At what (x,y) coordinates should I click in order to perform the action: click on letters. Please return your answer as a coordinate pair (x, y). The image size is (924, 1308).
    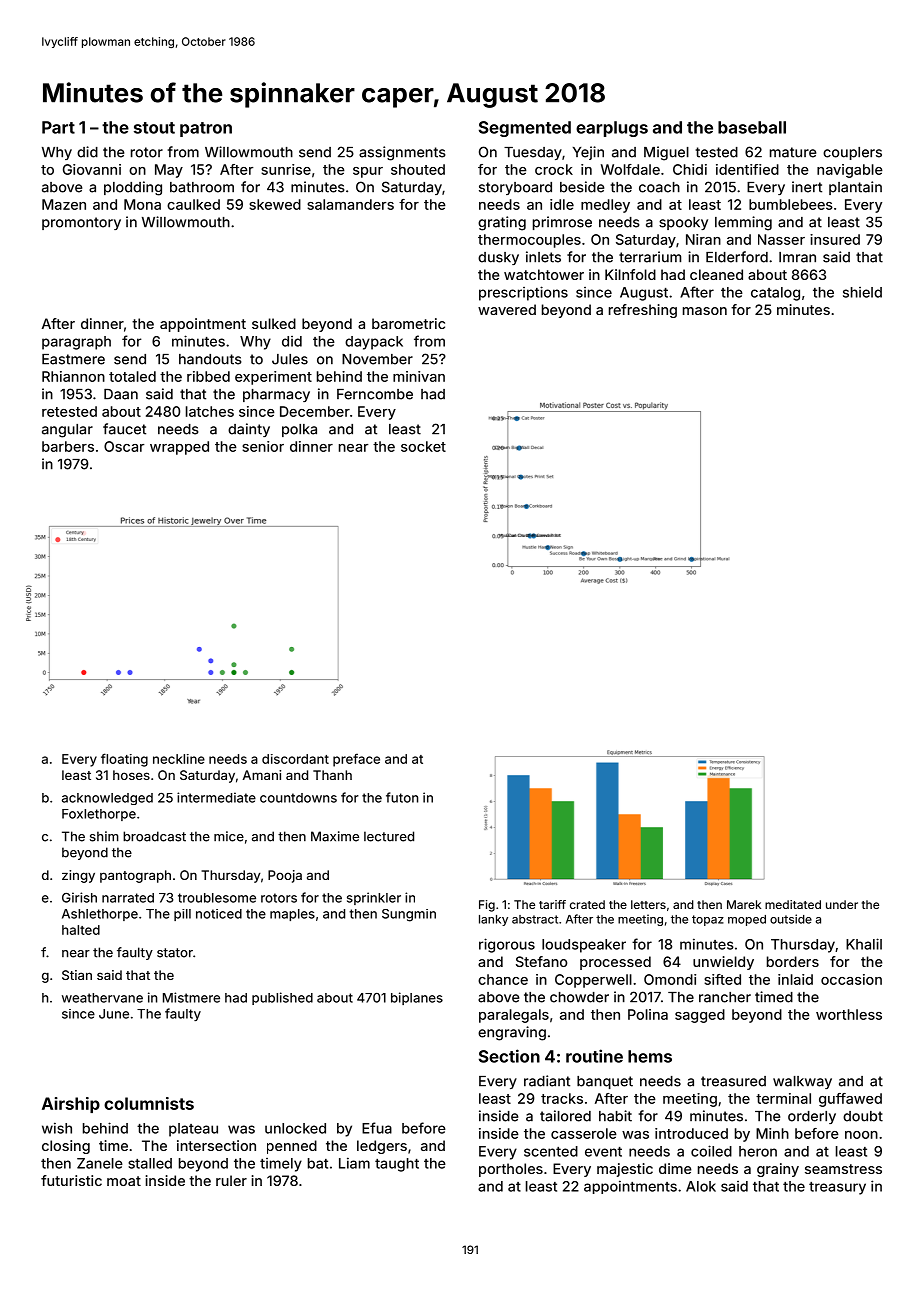
    Looking at the image, I should click on (648, 904).
